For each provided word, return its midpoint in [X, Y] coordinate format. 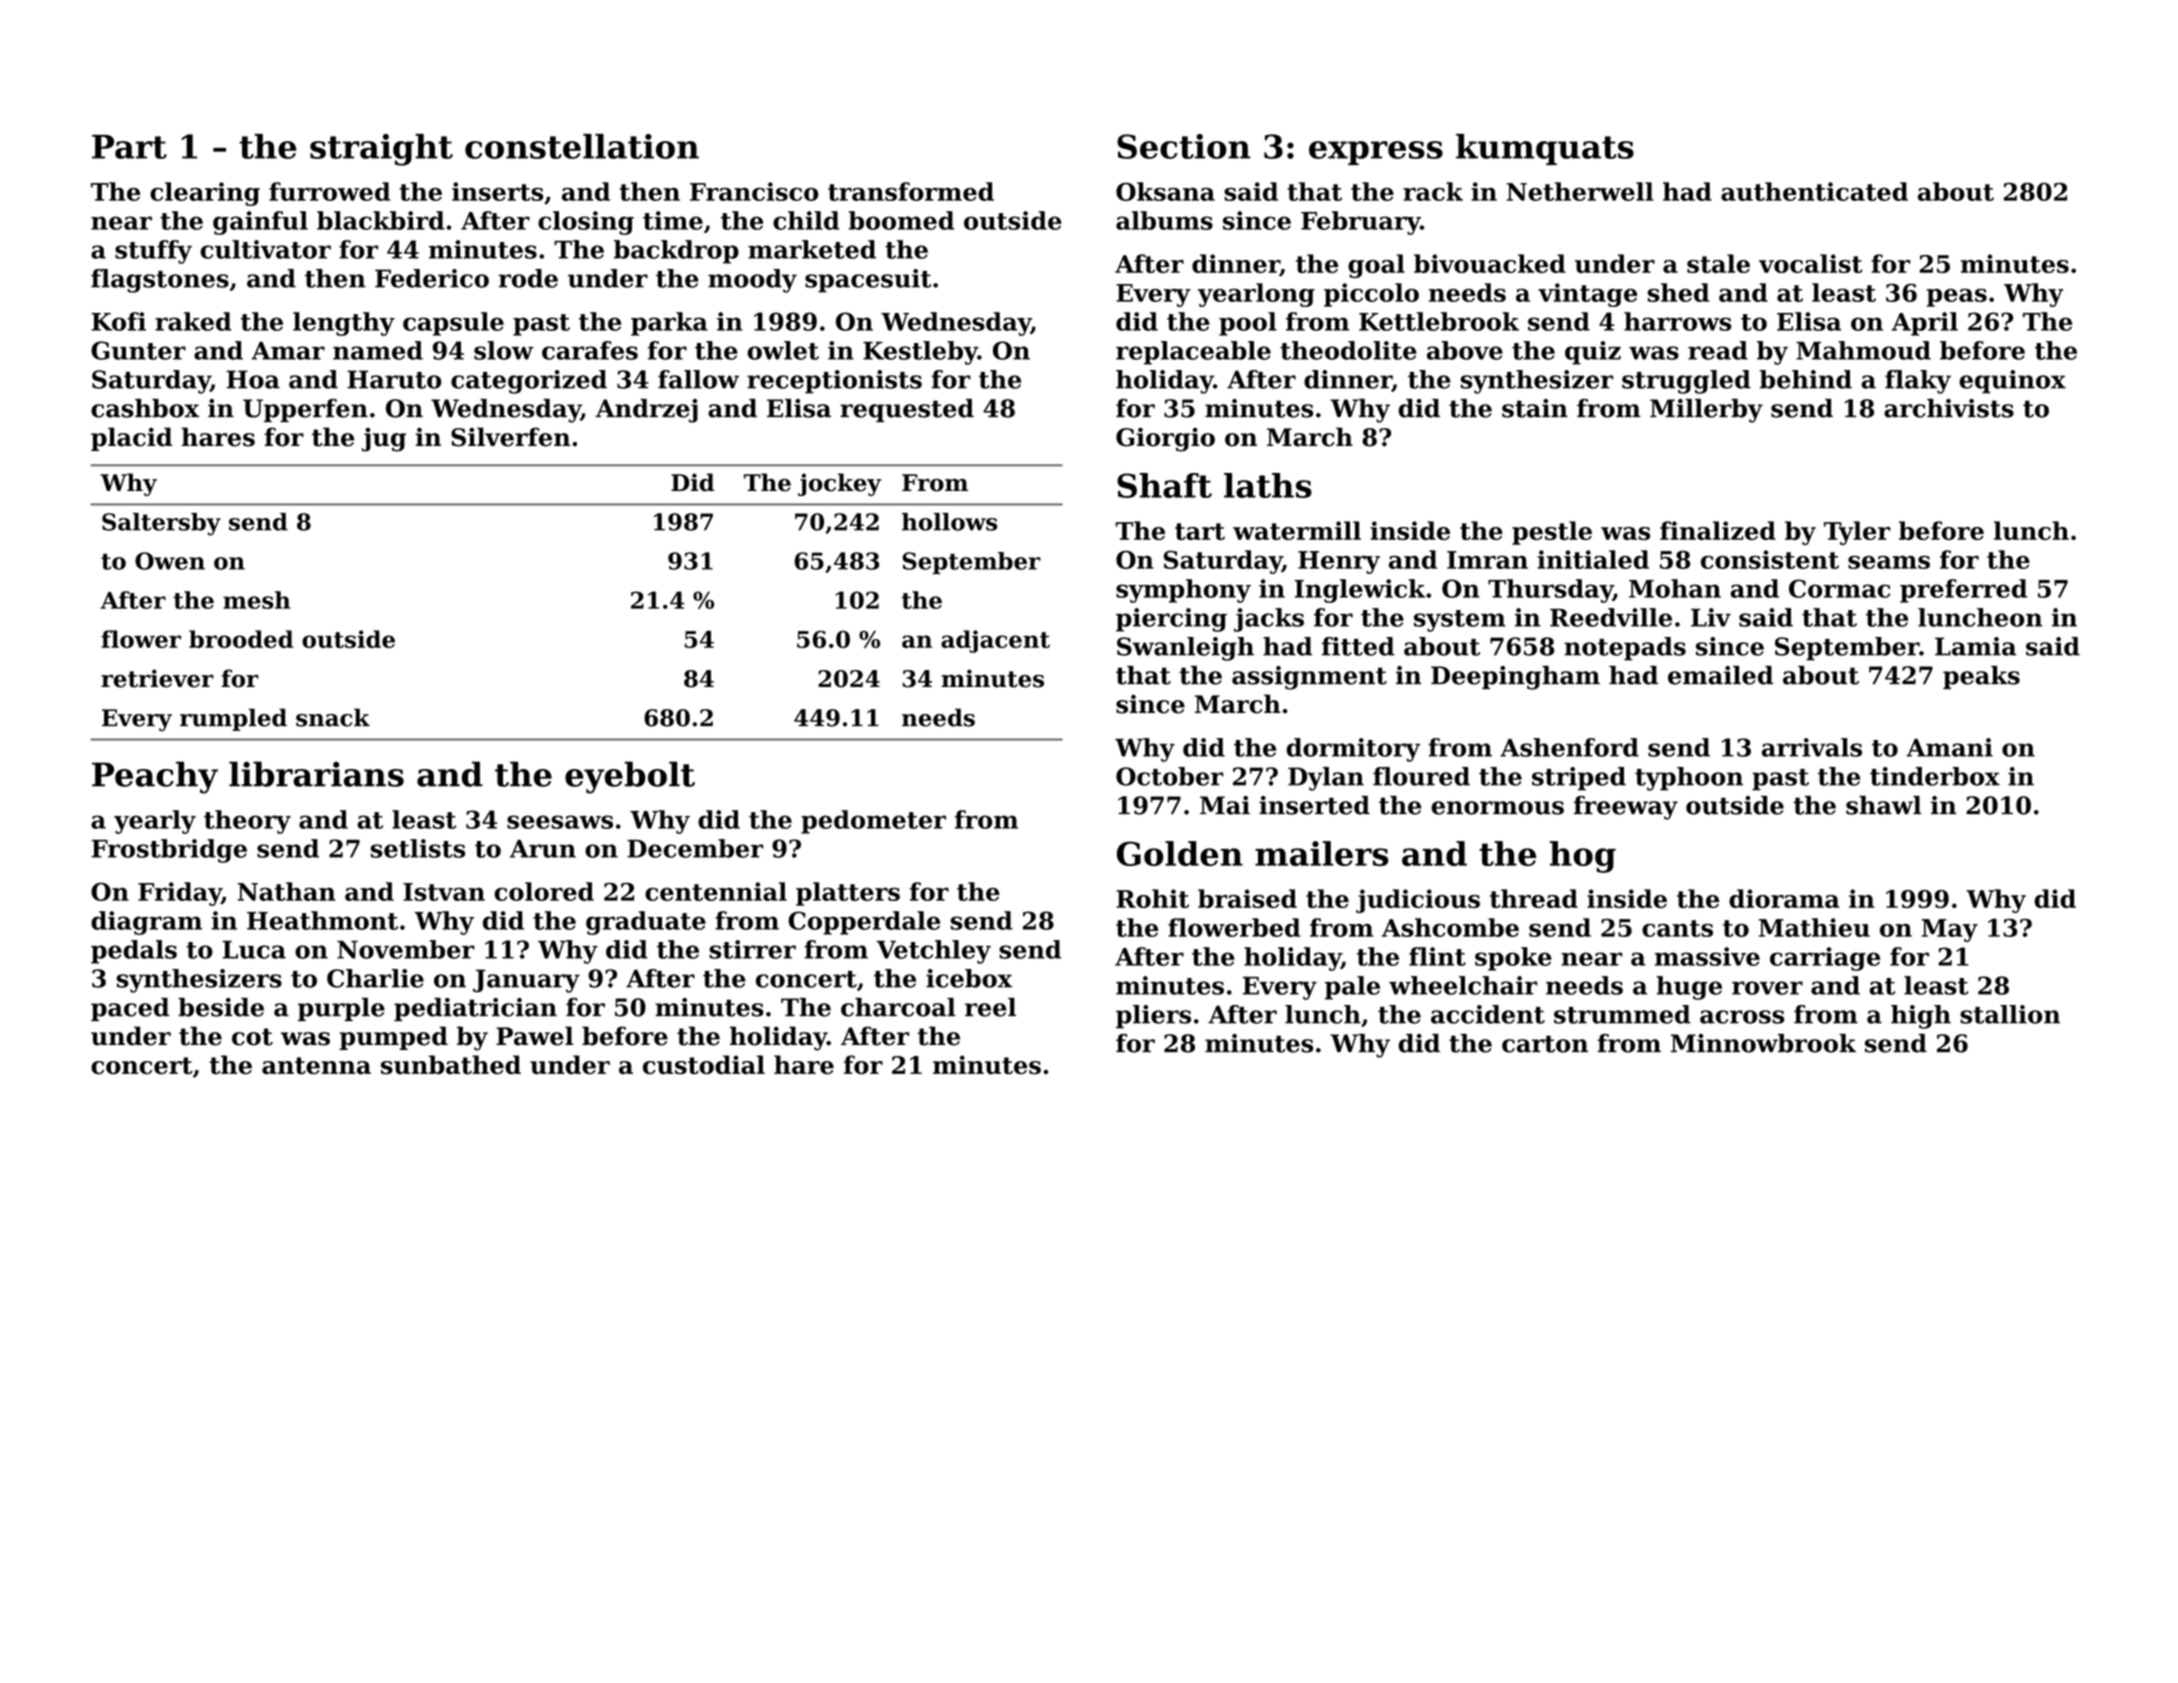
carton [1545, 1044]
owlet [783, 350]
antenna [316, 1065]
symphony [1183, 591]
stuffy [153, 252]
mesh [257, 600]
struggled [1686, 382]
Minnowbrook [1763, 1043]
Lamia [1975, 646]
